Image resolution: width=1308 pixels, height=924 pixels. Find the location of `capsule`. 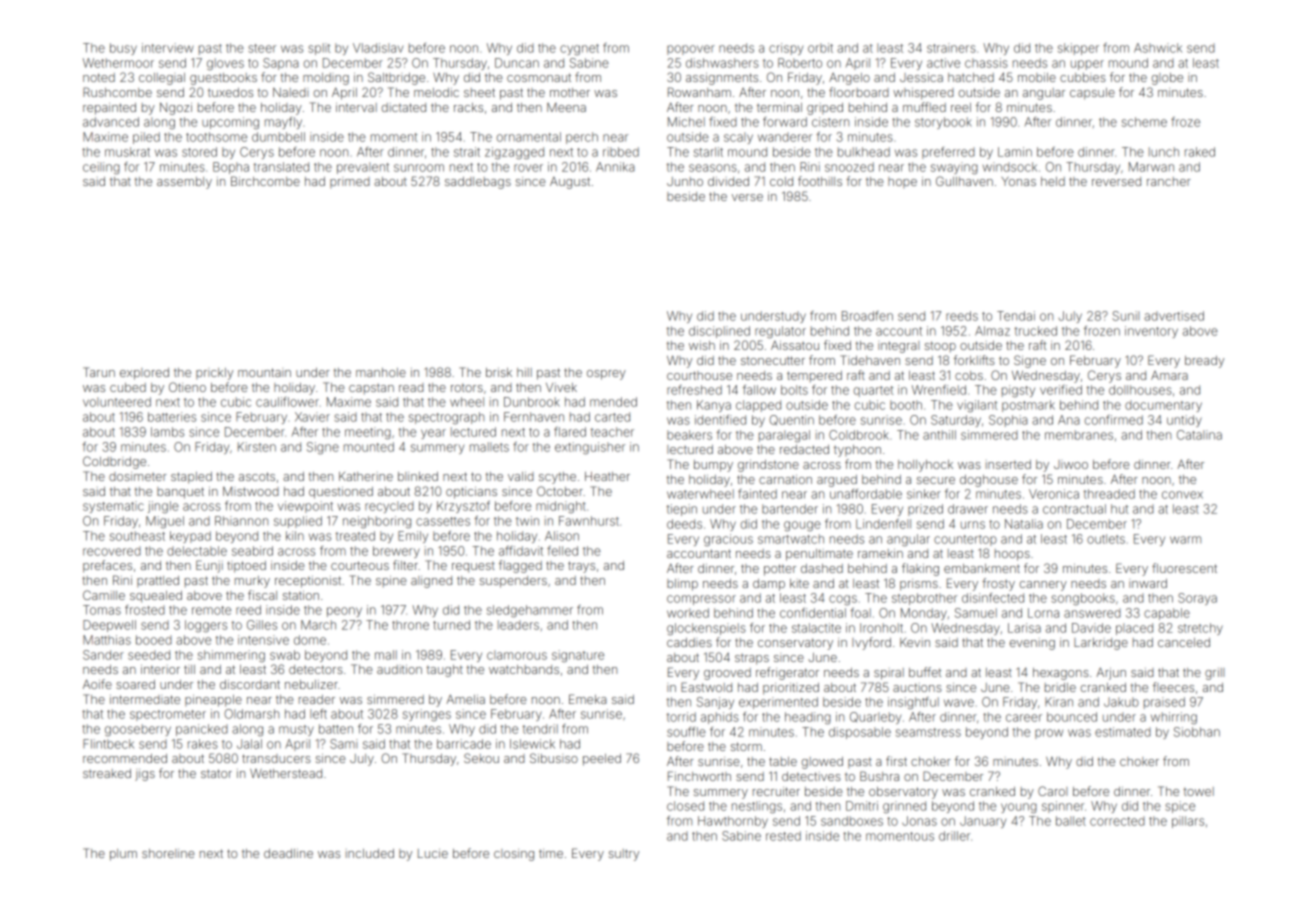

capsule is located at coordinates (1092, 94).
